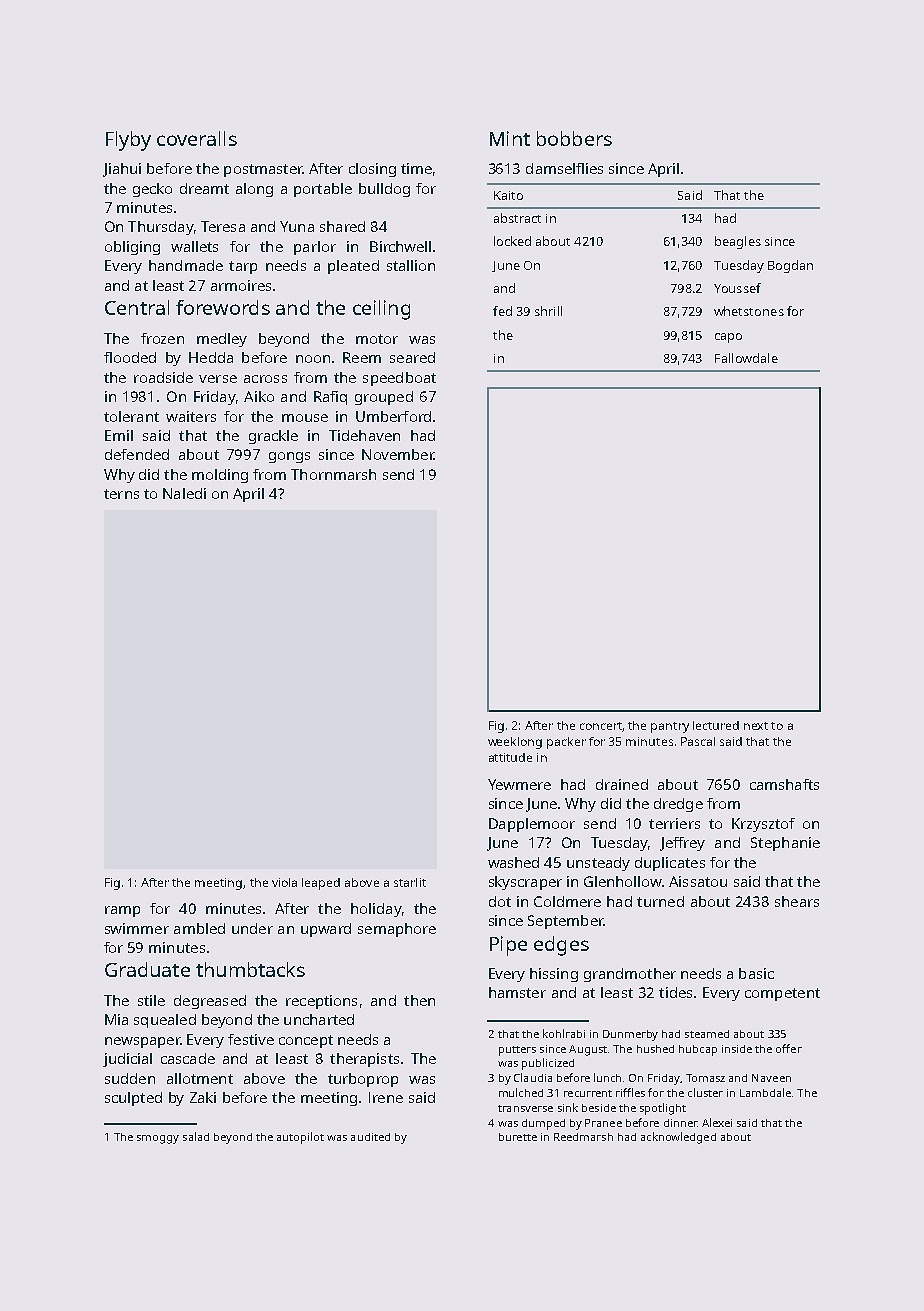 The width and height of the screenshot is (924, 1311). I want to click on next, so click(756, 726).
